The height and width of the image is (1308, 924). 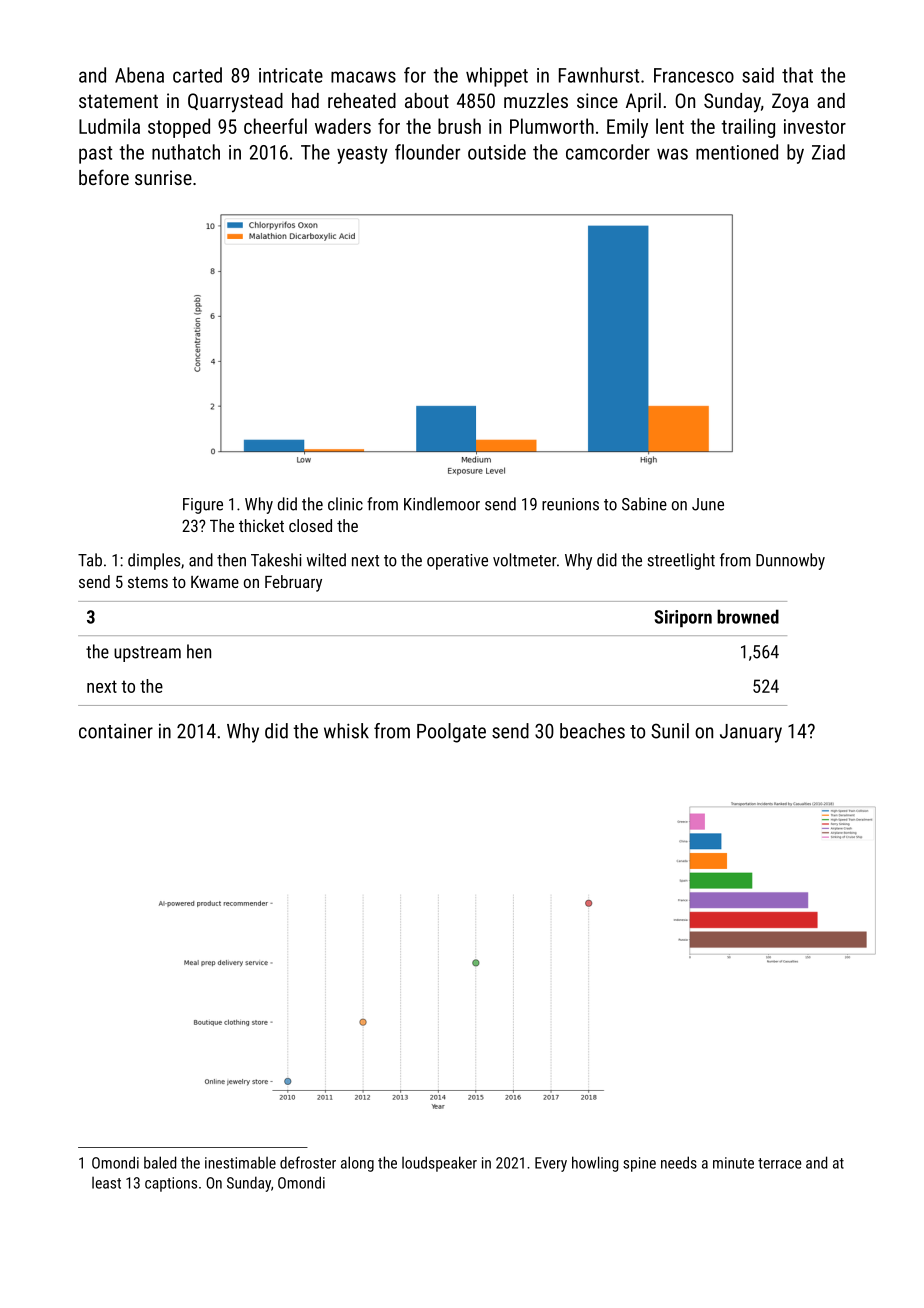 I want to click on along, so click(x=357, y=1164).
